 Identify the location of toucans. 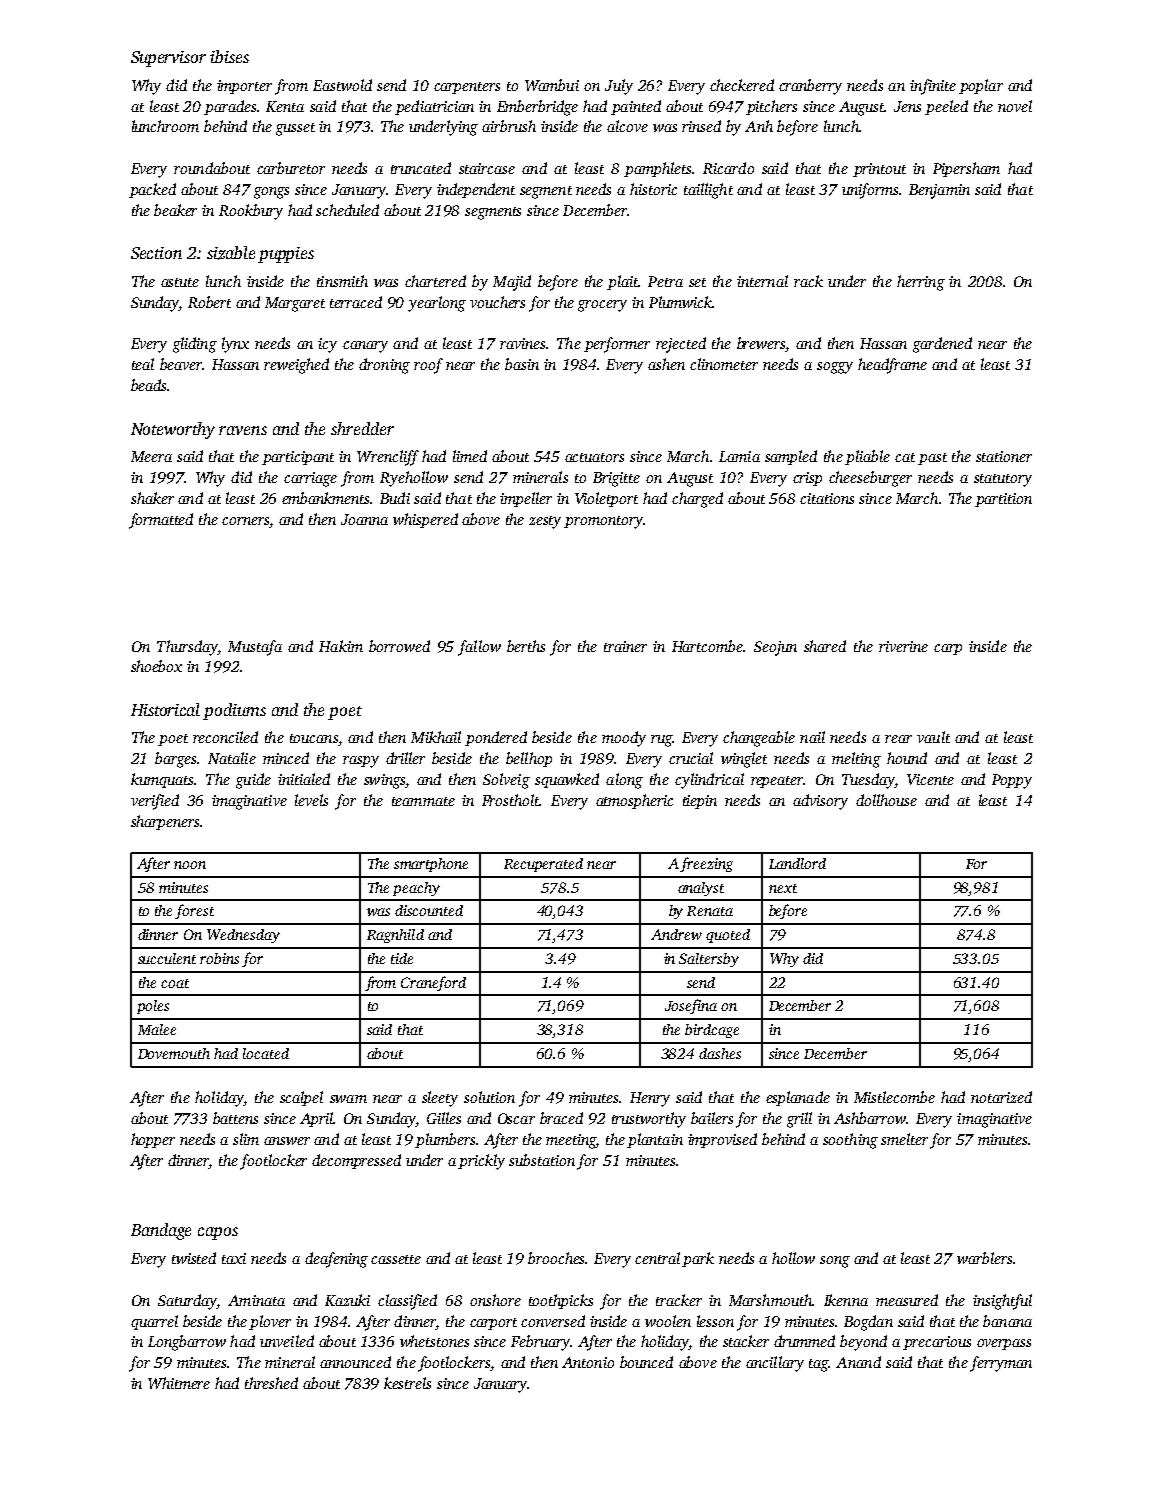
(314, 738).
